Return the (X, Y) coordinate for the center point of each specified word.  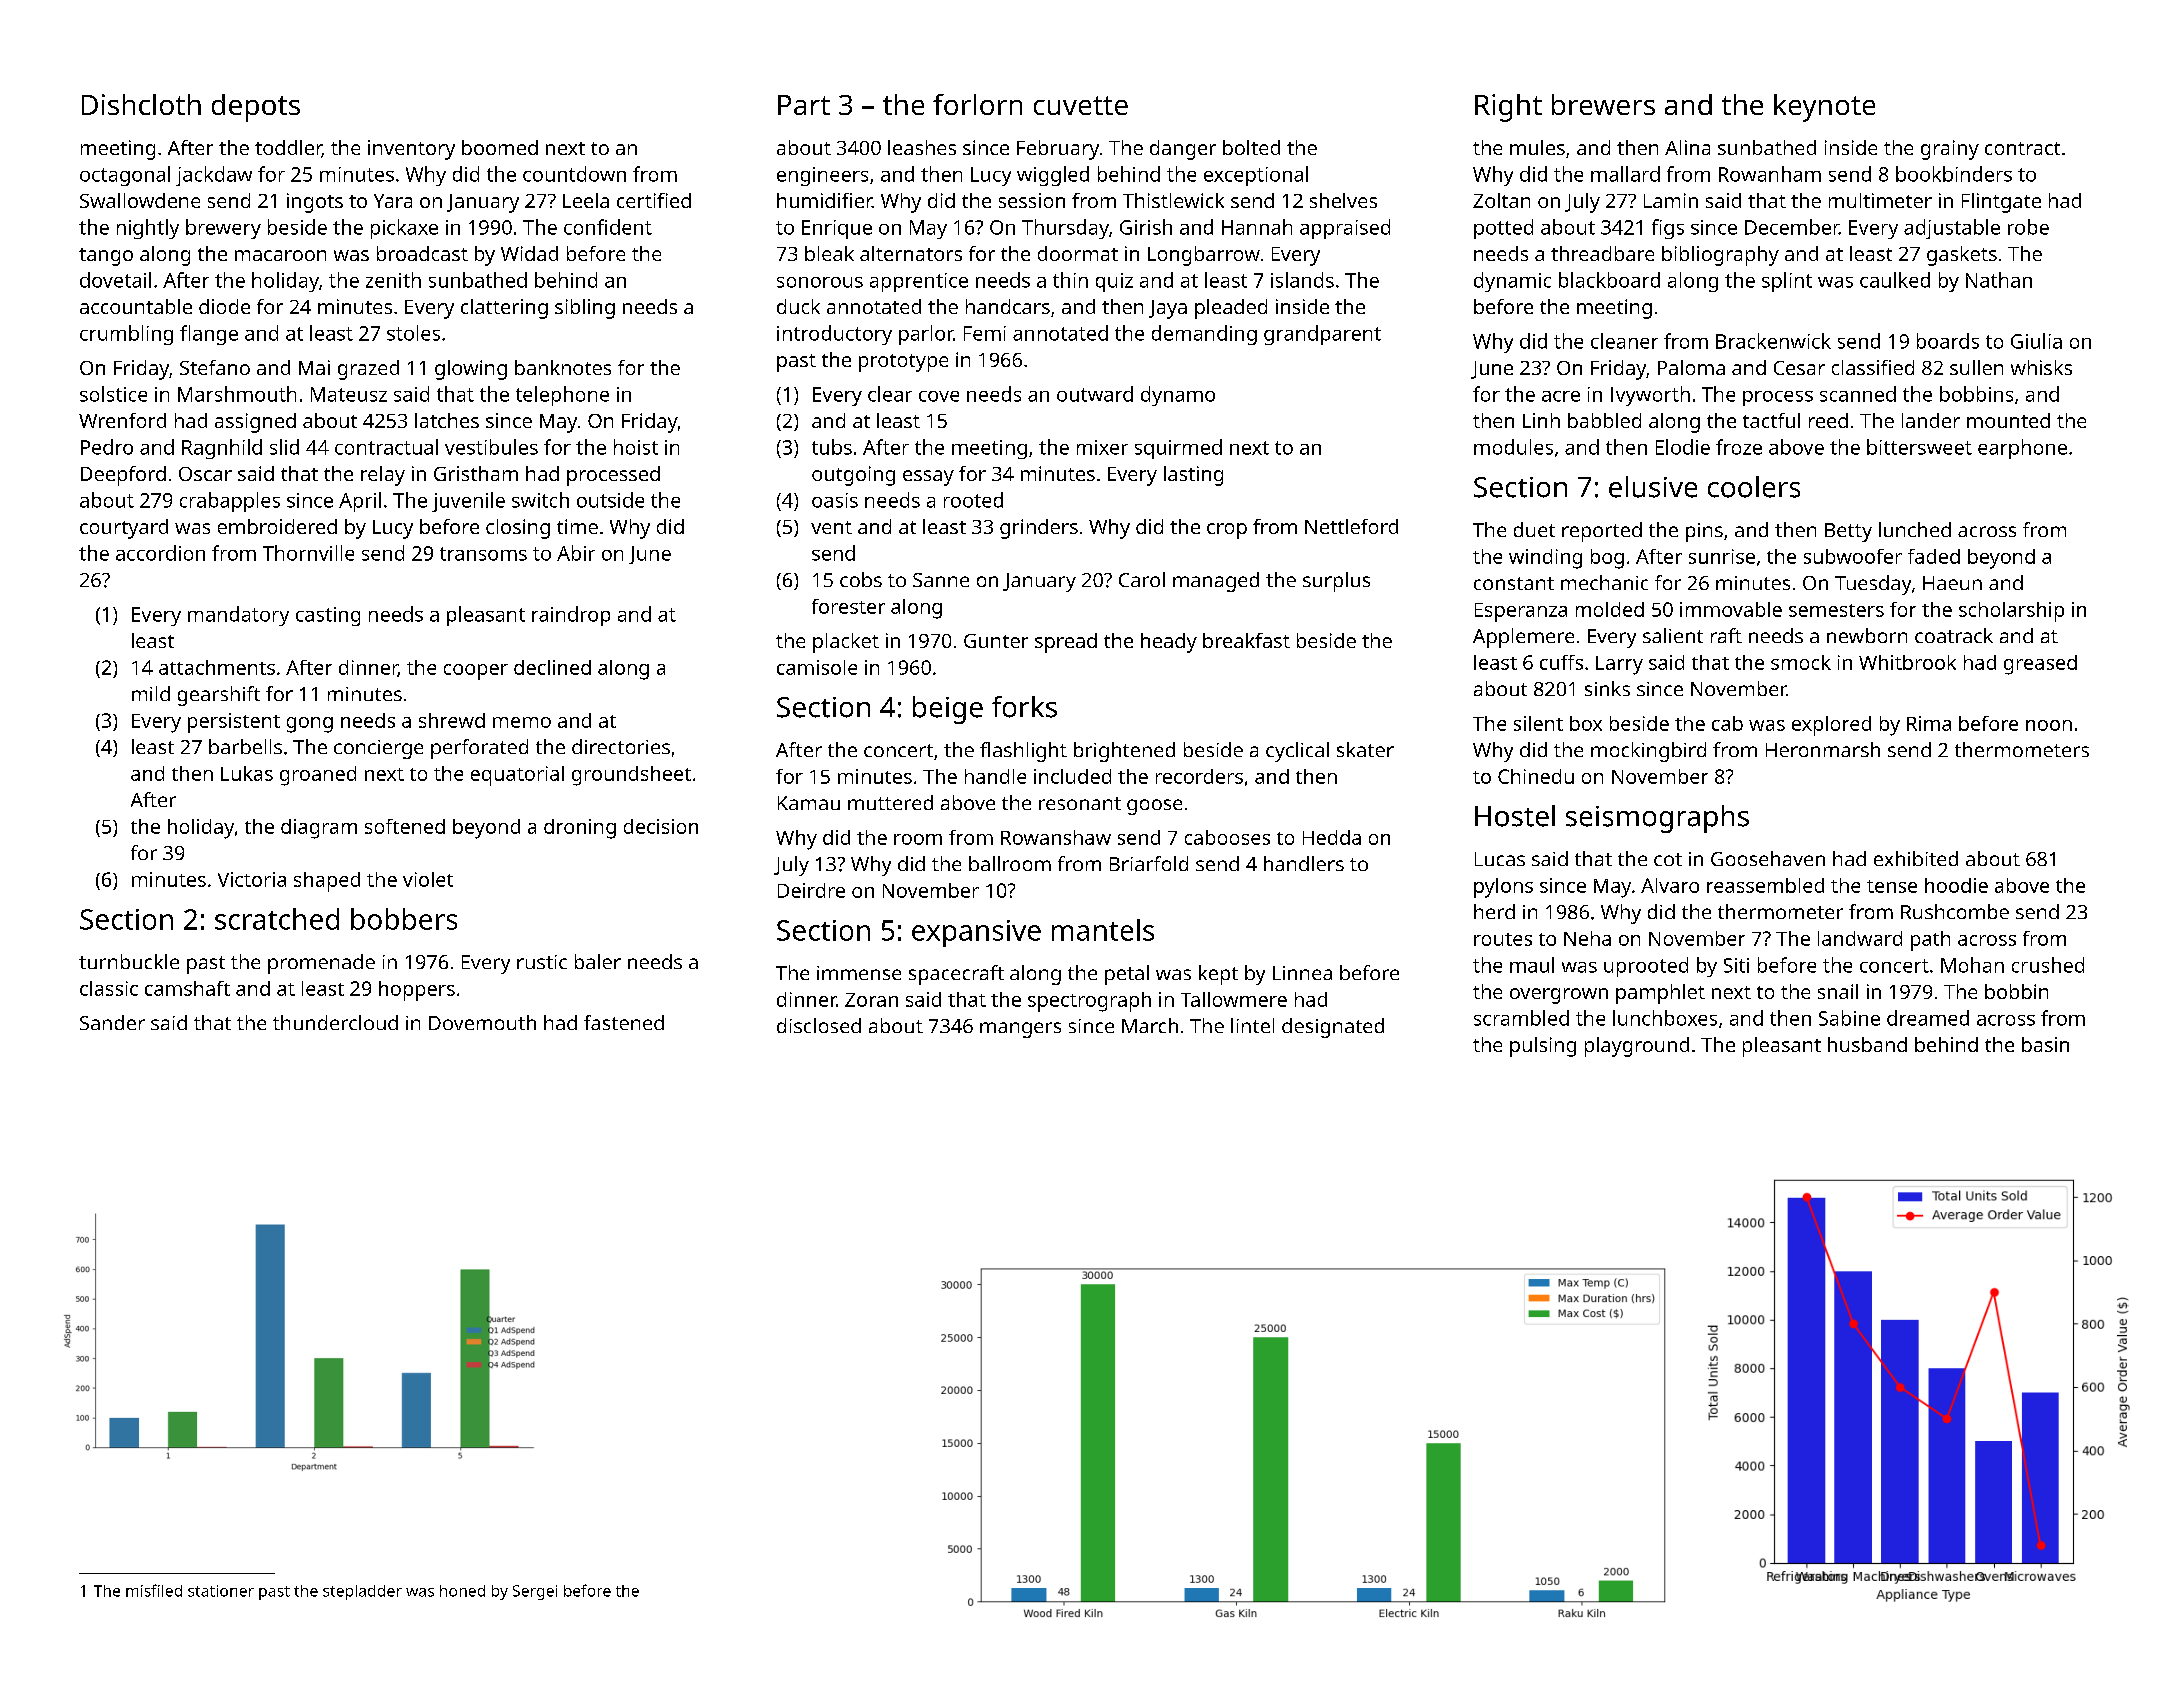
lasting (1193, 476)
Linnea (1302, 973)
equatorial (517, 776)
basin (2045, 1044)
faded (1934, 556)
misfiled (154, 1590)
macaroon (280, 255)
